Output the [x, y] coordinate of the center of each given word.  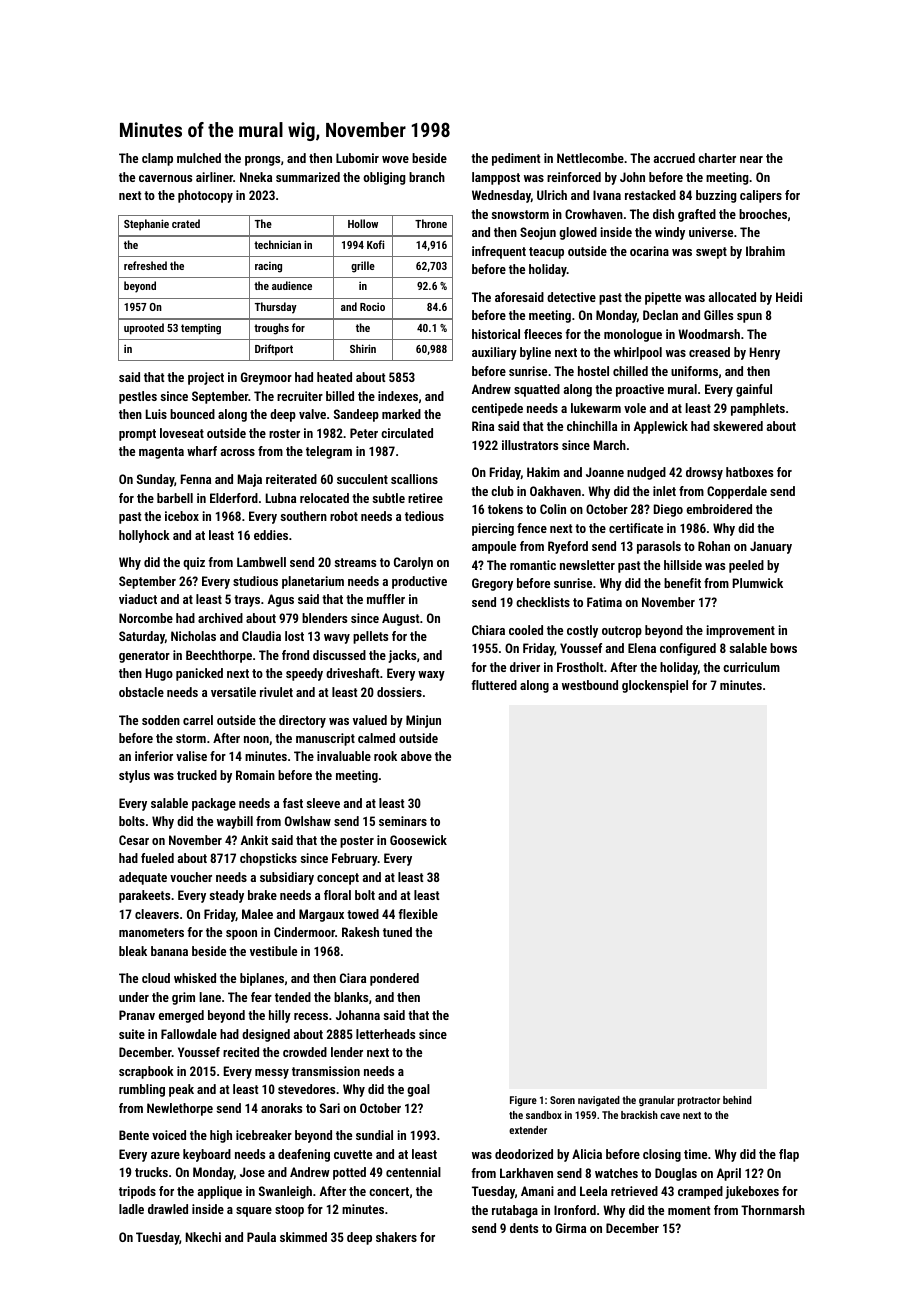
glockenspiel [655, 686]
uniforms [694, 371]
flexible [418, 914]
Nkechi [203, 1237]
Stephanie [146, 225]
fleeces [543, 334]
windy [670, 233]
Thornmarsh [773, 1210]
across [238, 452]
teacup [546, 253]
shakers [396, 1237]
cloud [156, 978]
